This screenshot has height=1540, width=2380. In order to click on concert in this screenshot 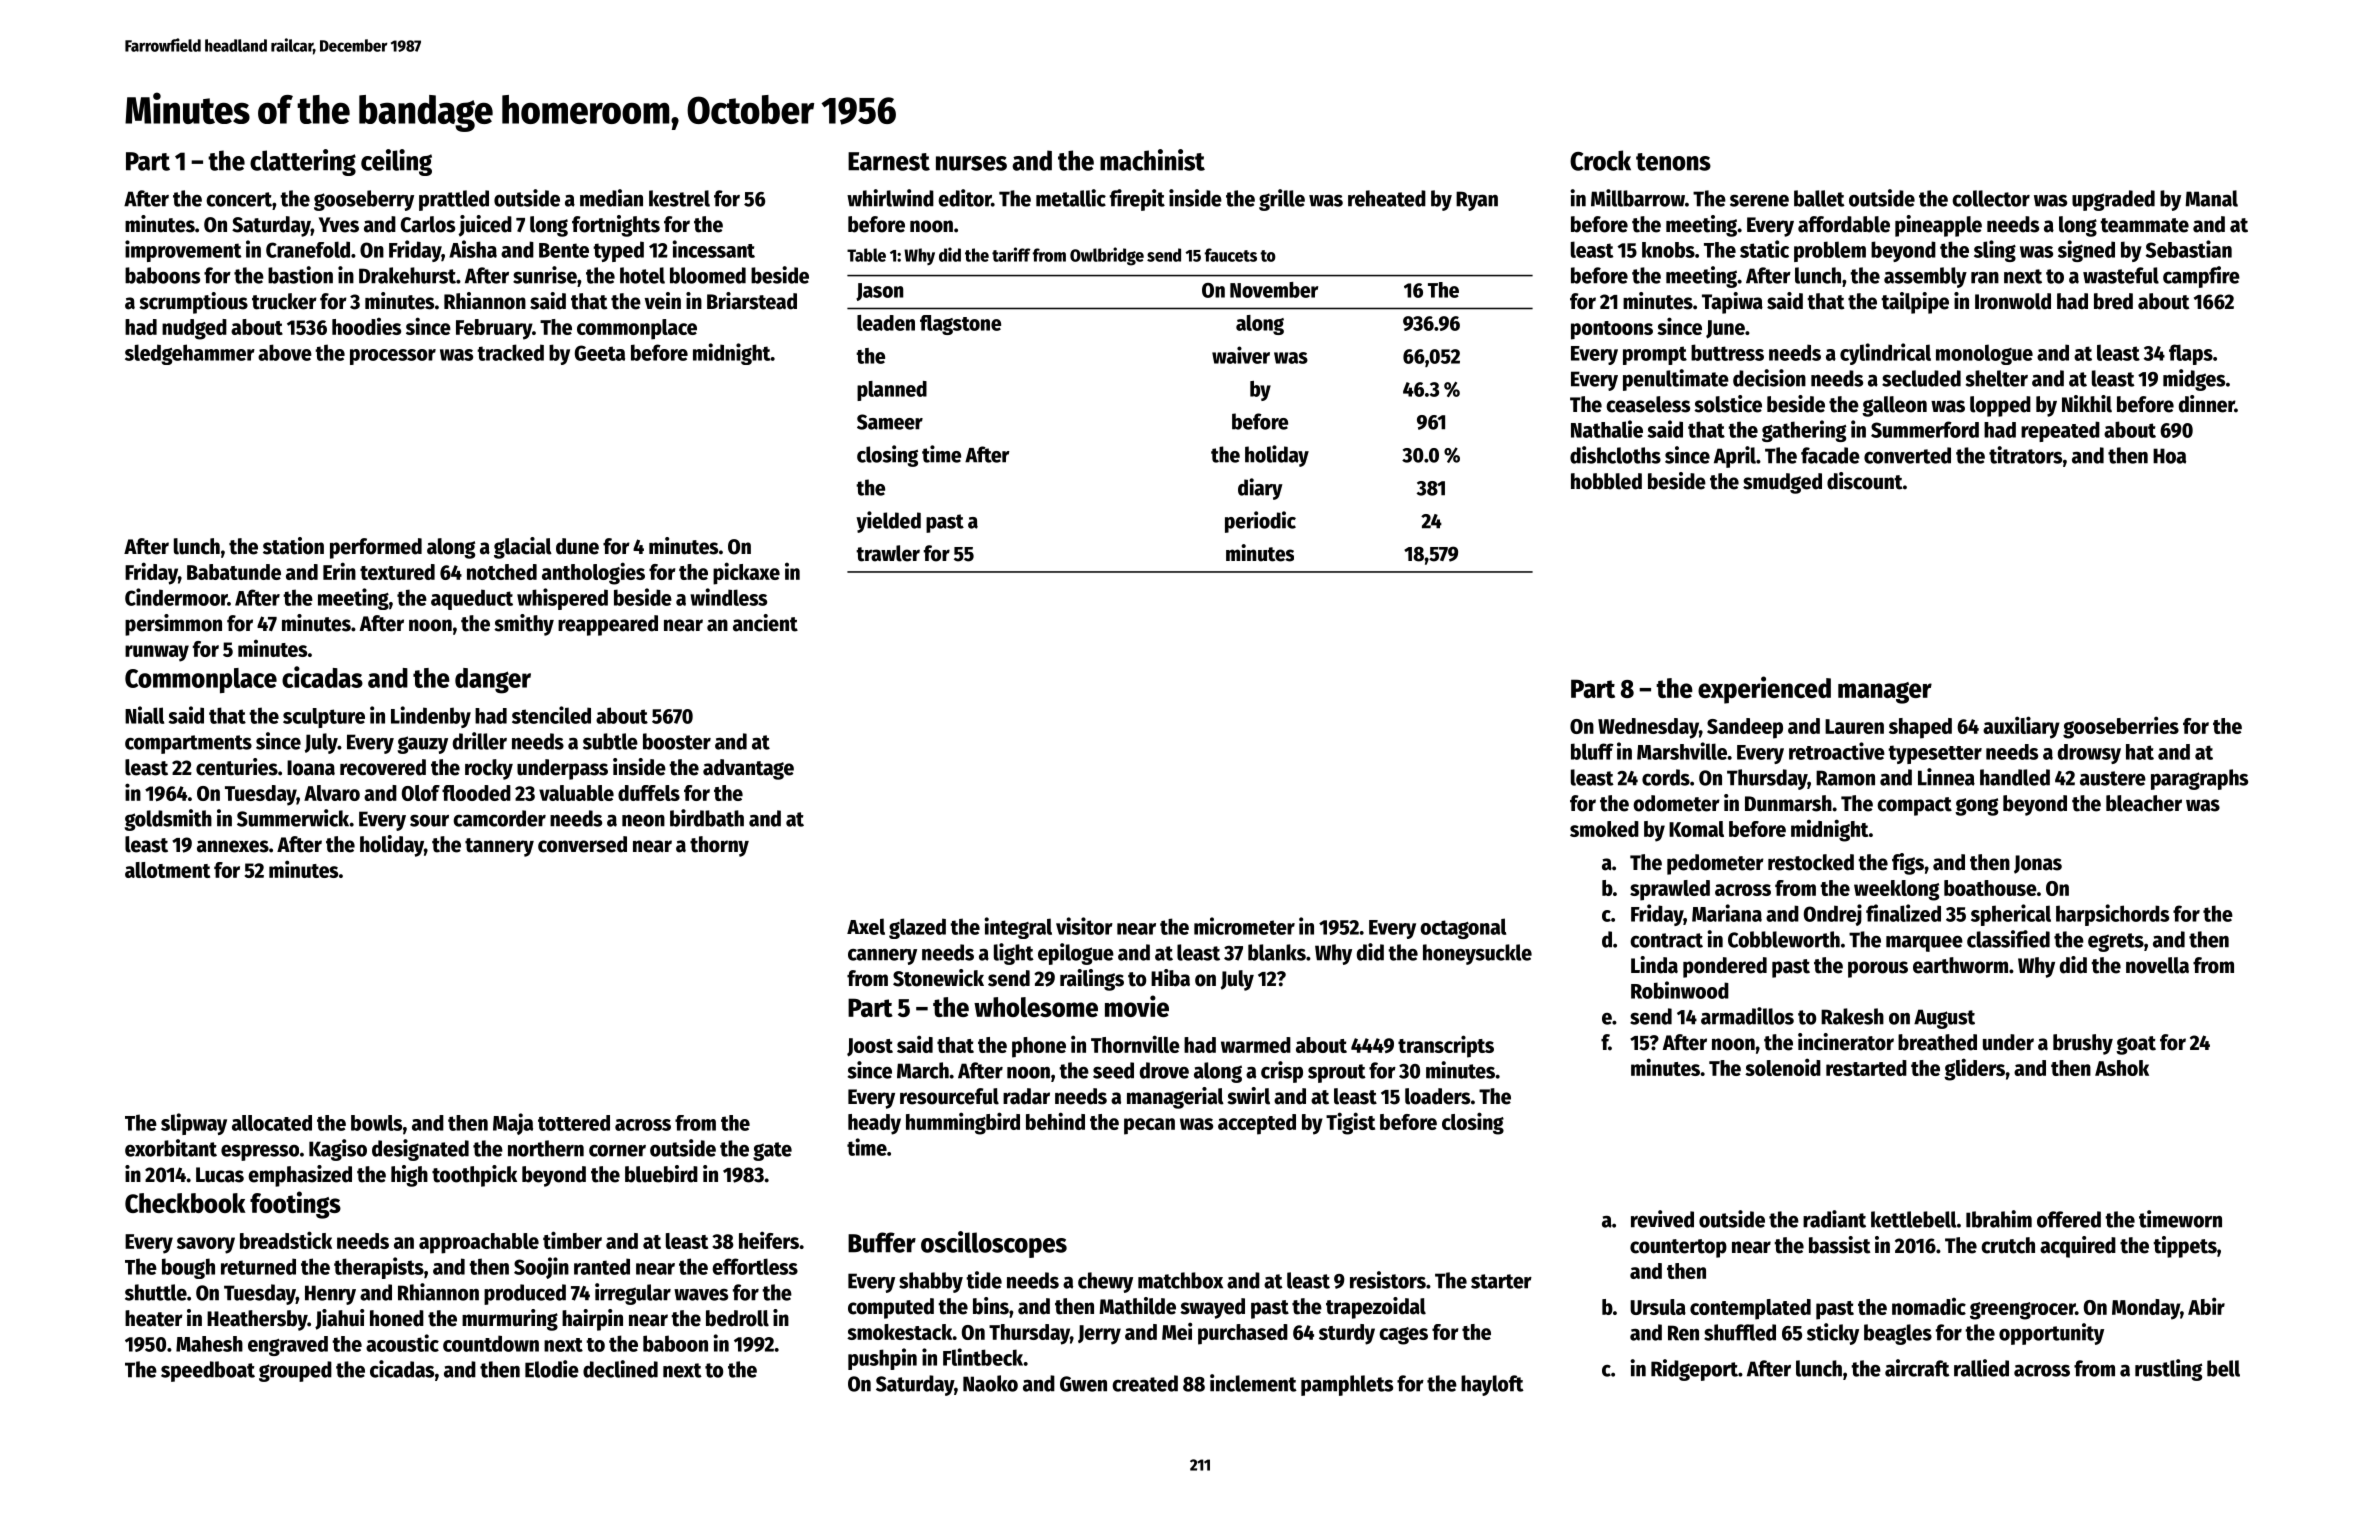, I will do `click(239, 199)`.
